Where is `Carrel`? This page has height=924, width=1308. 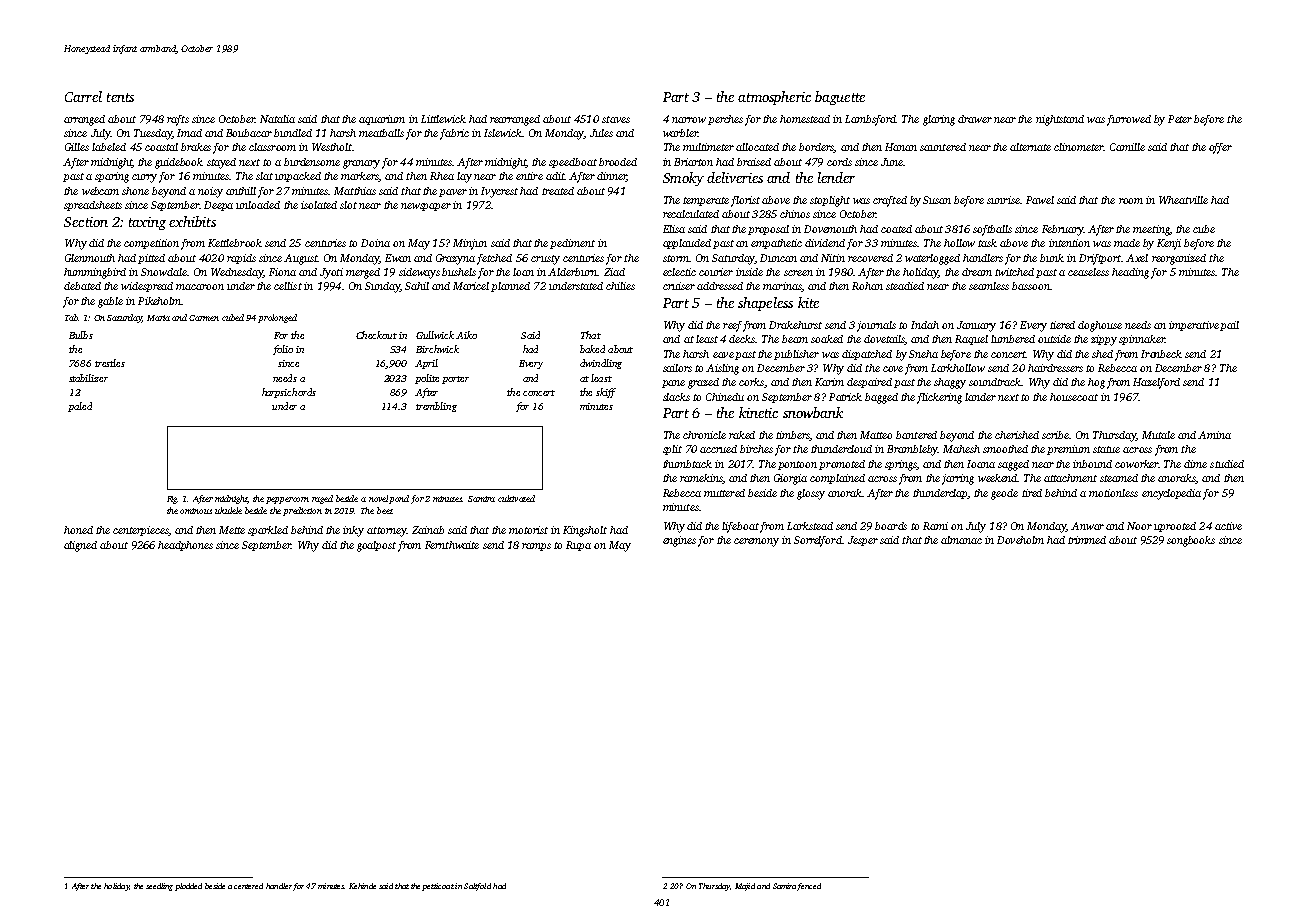 Carrel is located at coordinates (83, 96).
